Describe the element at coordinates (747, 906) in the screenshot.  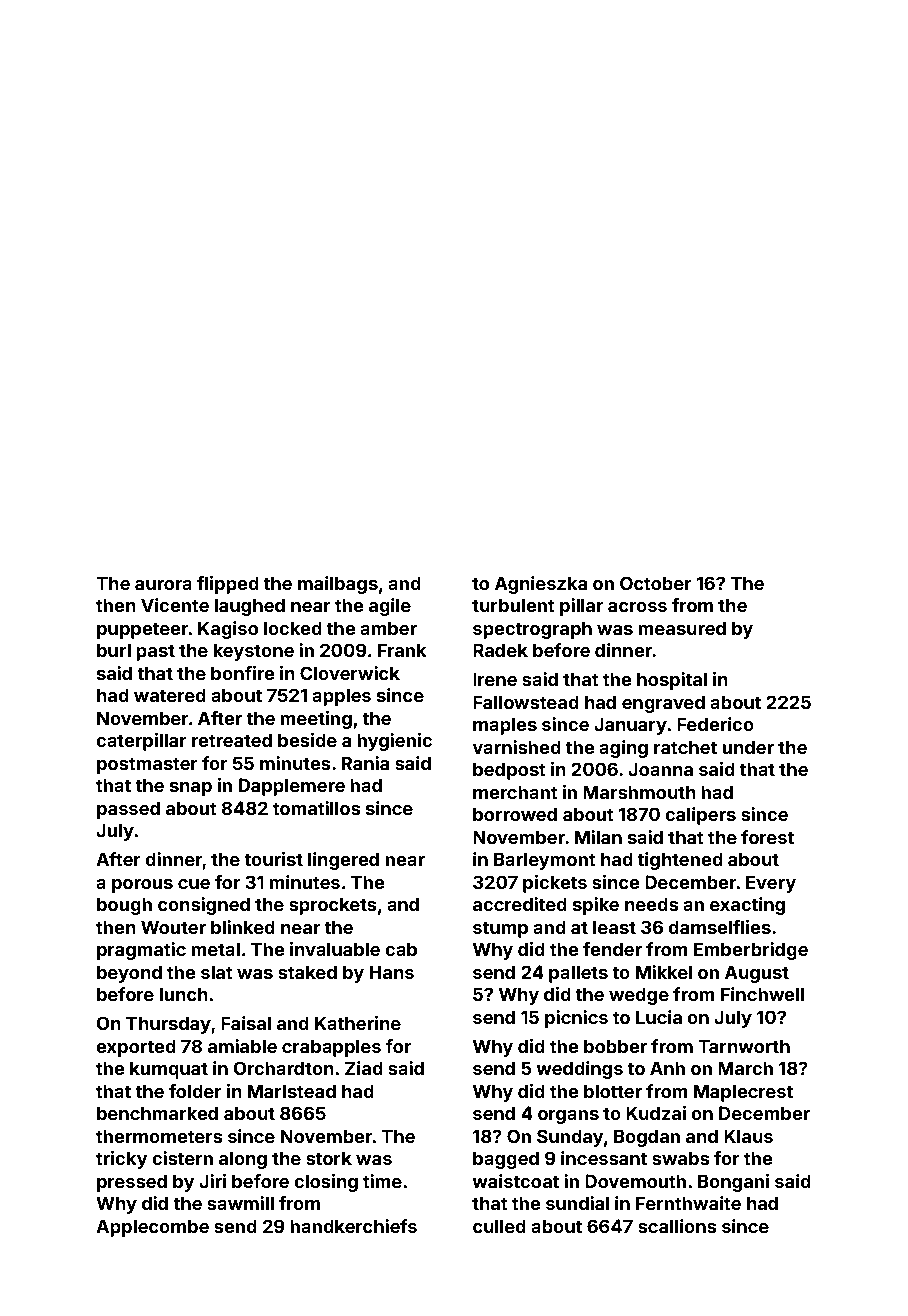
I see `exacting` at that location.
